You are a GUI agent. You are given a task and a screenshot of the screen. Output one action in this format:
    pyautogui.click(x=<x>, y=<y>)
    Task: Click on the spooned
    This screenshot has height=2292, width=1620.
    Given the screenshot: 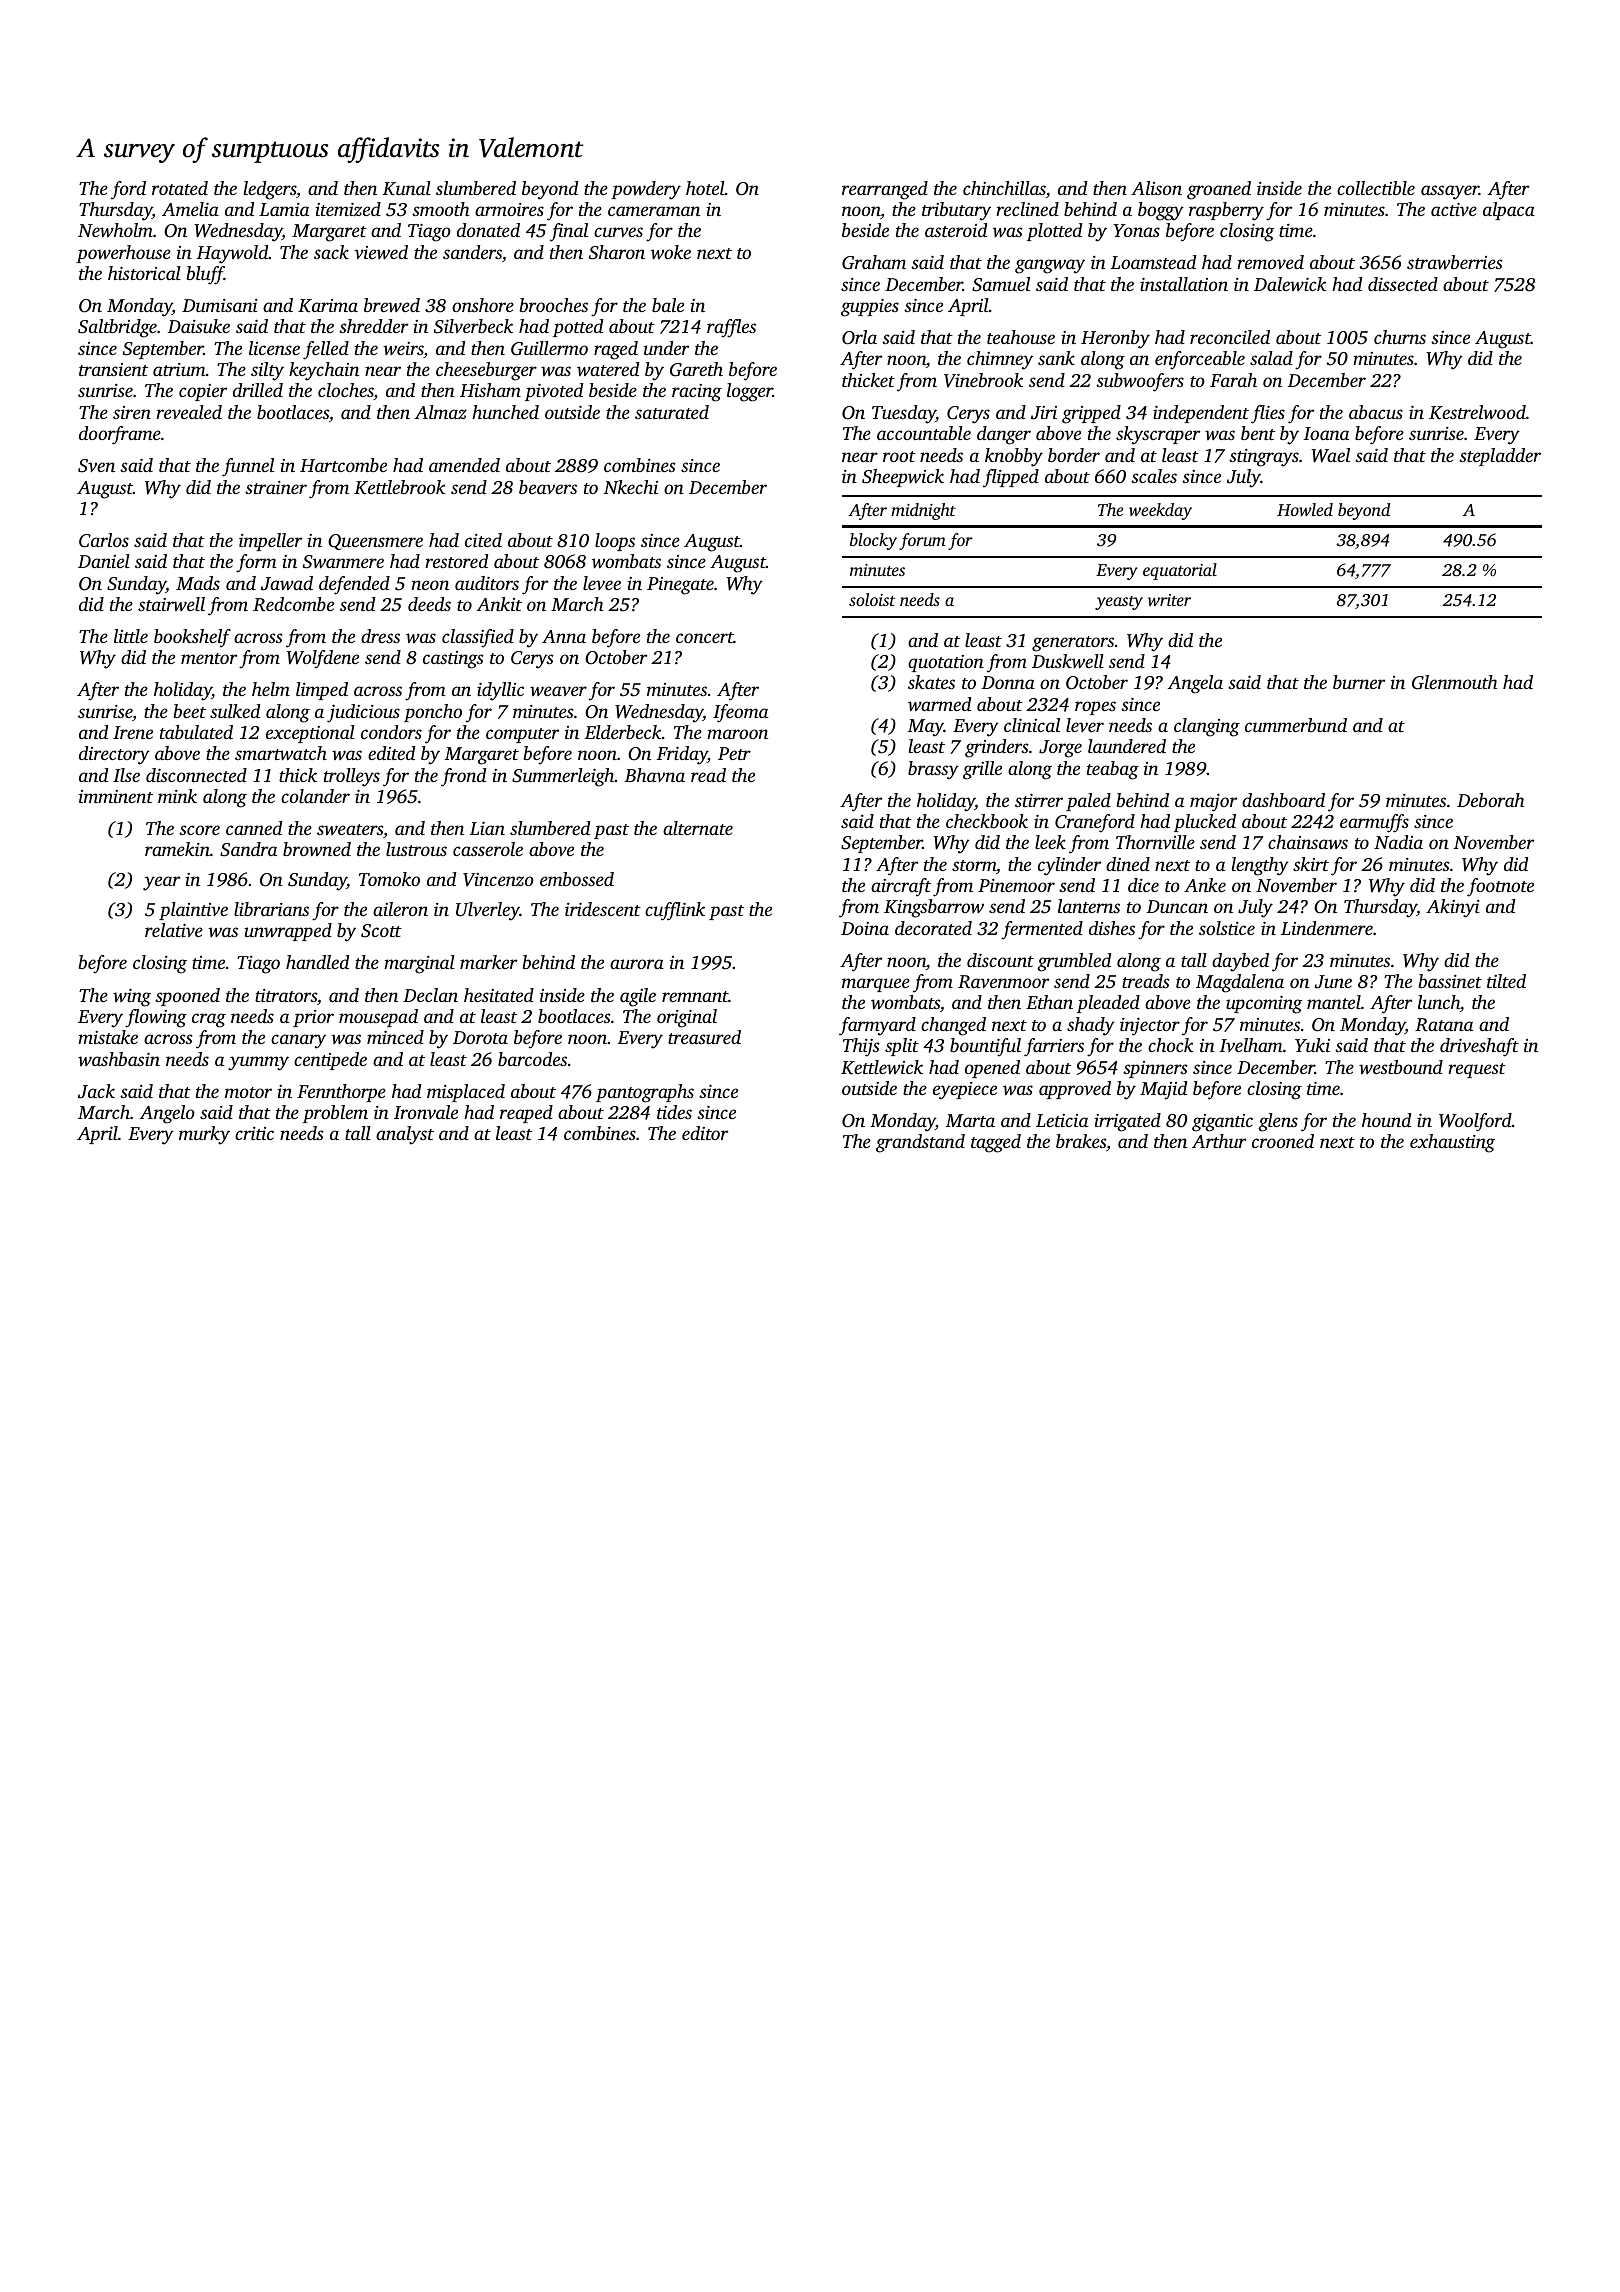 What is the action you would take?
    pyautogui.click(x=187, y=997)
